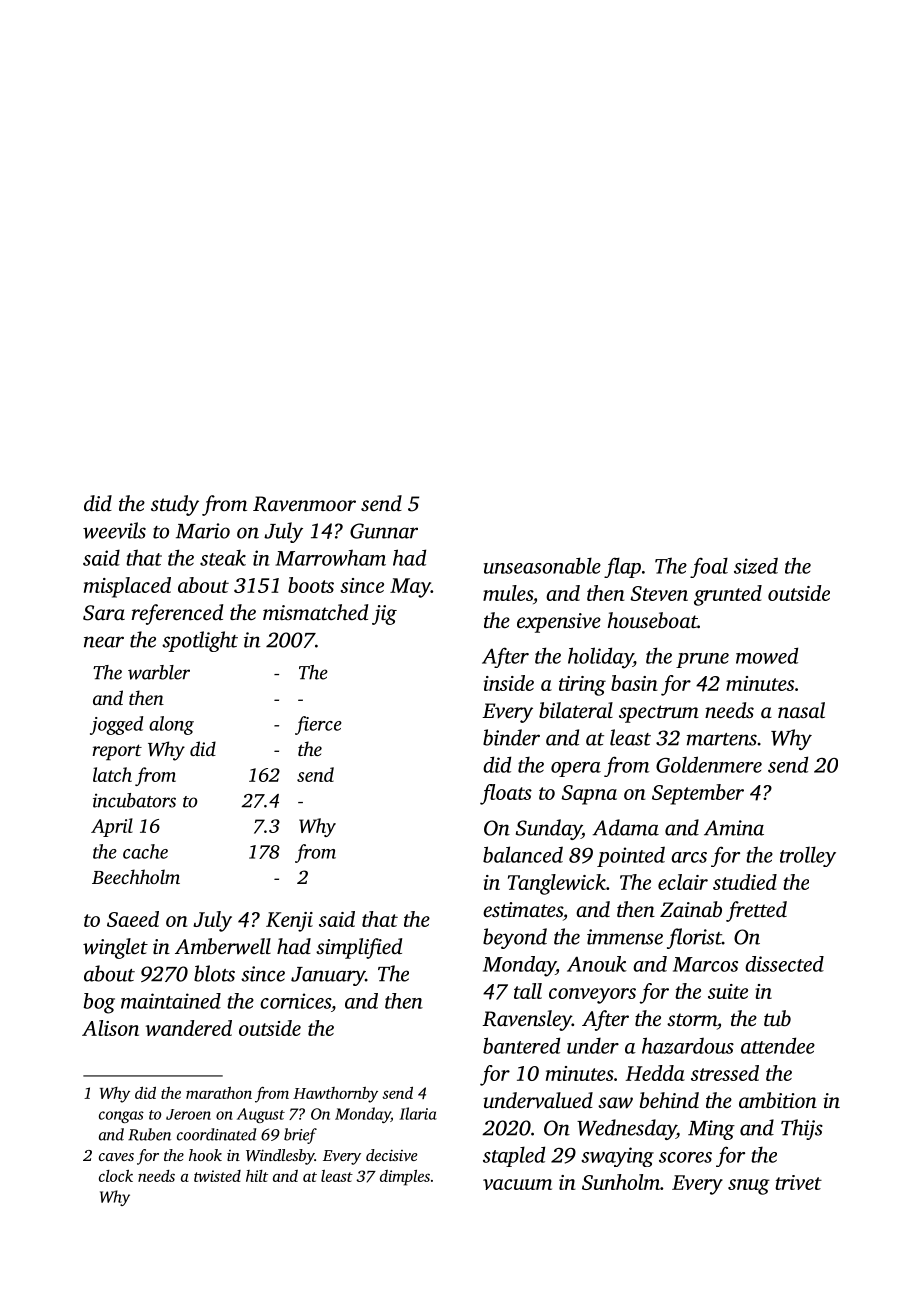 This screenshot has width=924, height=1311. Describe the element at coordinates (626, 1129) in the screenshot. I see `Wednesday` at that location.
